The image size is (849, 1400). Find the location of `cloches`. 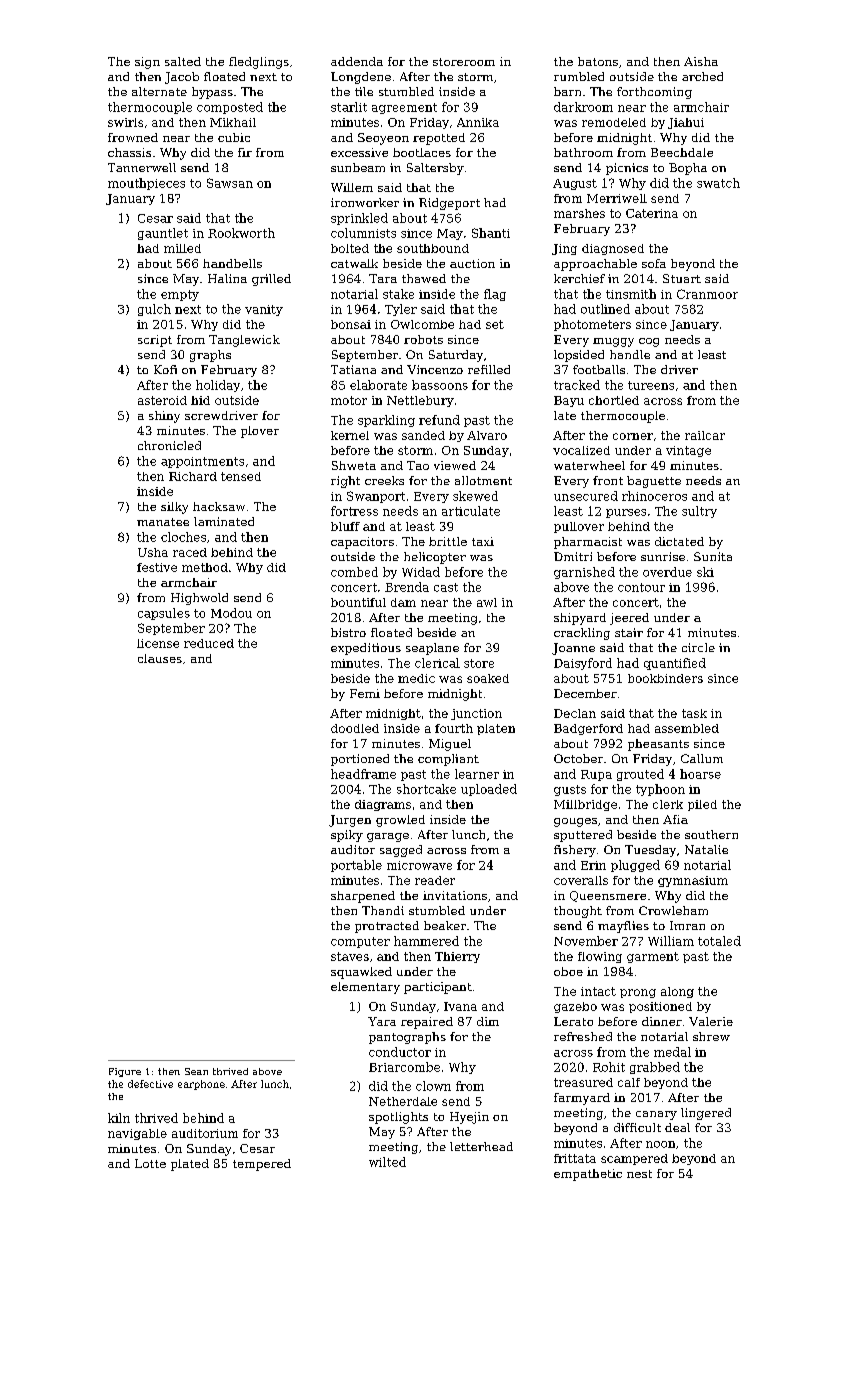

cloches is located at coordinates (183, 537).
